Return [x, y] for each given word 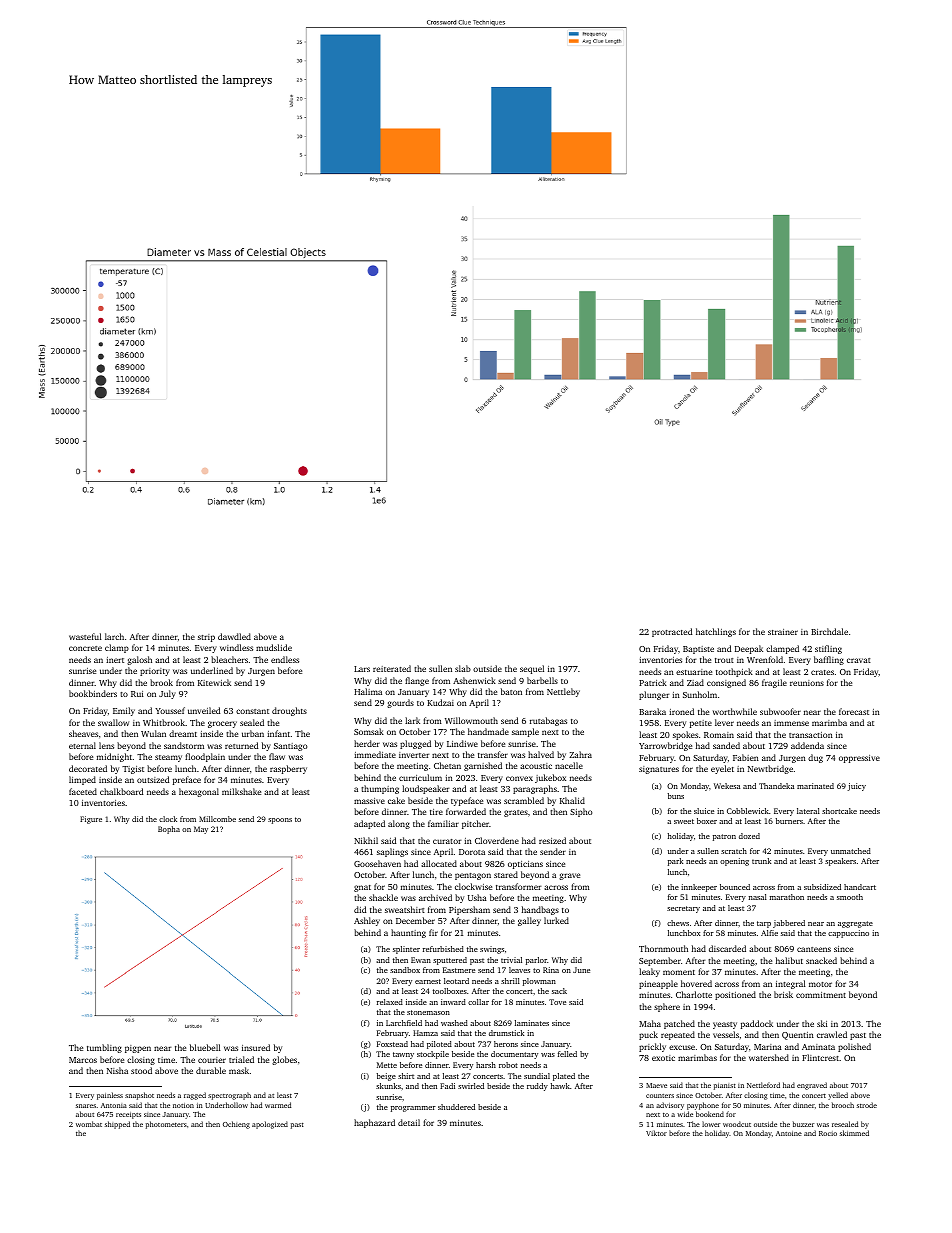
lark [412, 720]
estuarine [694, 672]
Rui [137, 694]
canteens [814, 949]
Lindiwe [462, 743]
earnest [428, 981]
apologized [270, 1125]
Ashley [367, 921]
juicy [856, 787]
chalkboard [121, 791]
